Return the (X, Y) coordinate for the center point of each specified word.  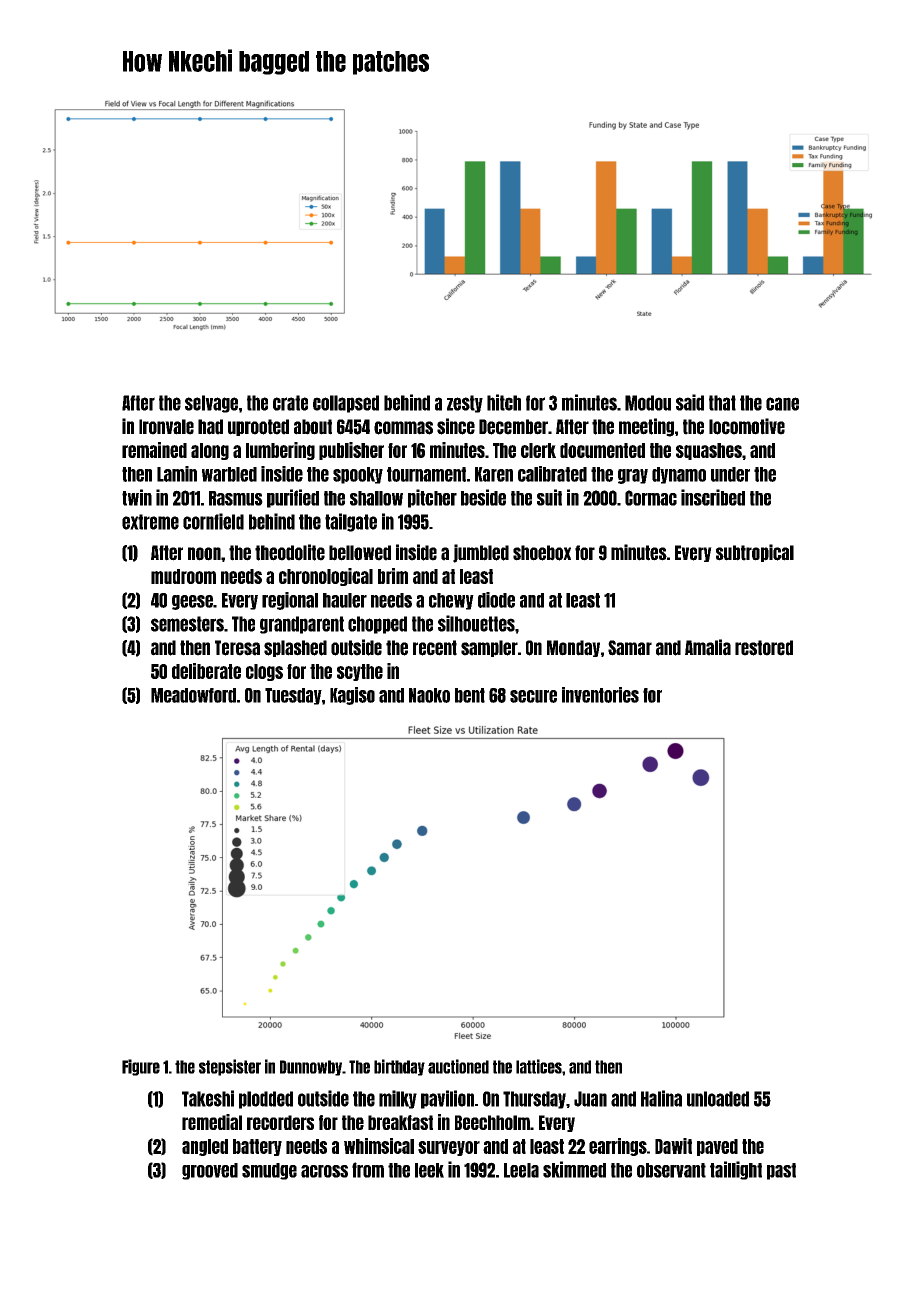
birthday (399, 1067)
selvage (211, 404)
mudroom (183, 576)
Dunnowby (311, 1068)
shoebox (542, 553)
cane (782, 404)
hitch (504, 402)
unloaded (718, 1099)
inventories (600, 695)
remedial (212, 1122)
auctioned (458, 1066)
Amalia (708, 647)
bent (470, 695)
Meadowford (193, 695)
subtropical (755, 553)
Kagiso (352, 696)
